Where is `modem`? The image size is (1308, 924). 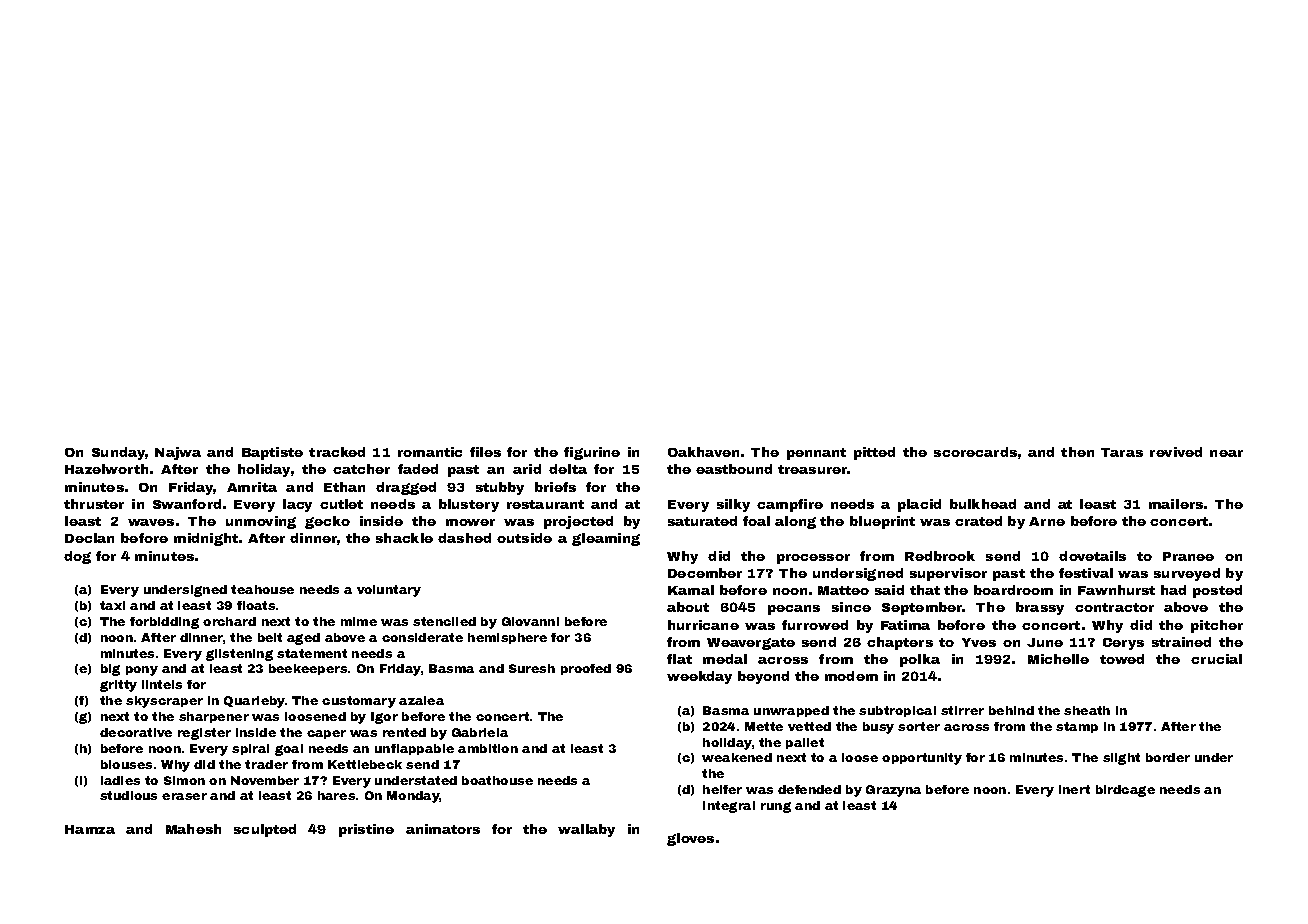 modem is located at coordinates (851, 676).
